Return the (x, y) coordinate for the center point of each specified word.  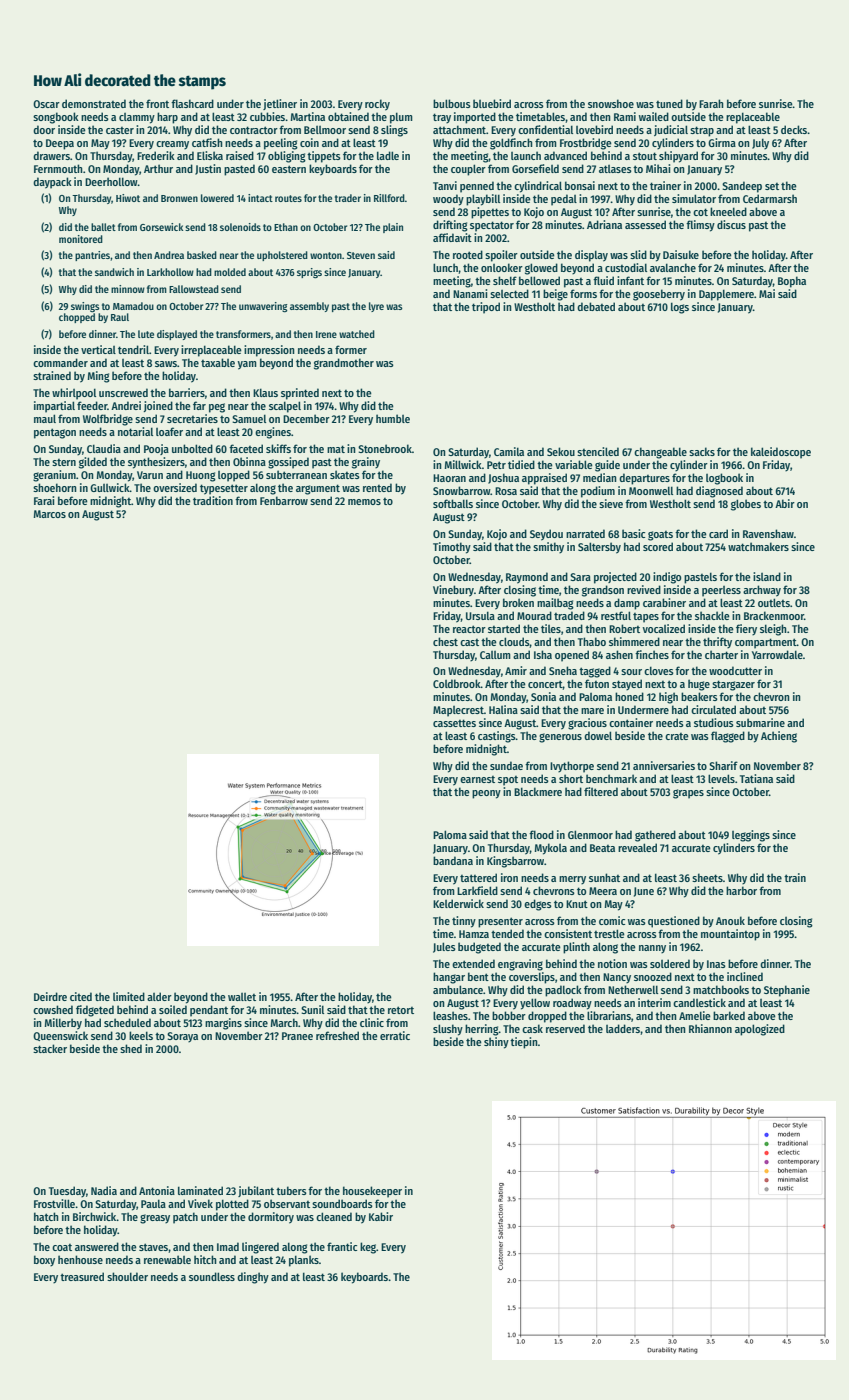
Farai (44, 500)
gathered (655, 836)
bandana (453, 860)
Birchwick (95, 1216)
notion (612, 963)
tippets (324, 157)
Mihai (658, 168)
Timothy (452, 548)
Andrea (169, 255)
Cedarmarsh (770, 198)
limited (129, 996)
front (157, 103)
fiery (746, 630)
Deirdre (50, 996)
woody (448, 200)
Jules (444, 947)
